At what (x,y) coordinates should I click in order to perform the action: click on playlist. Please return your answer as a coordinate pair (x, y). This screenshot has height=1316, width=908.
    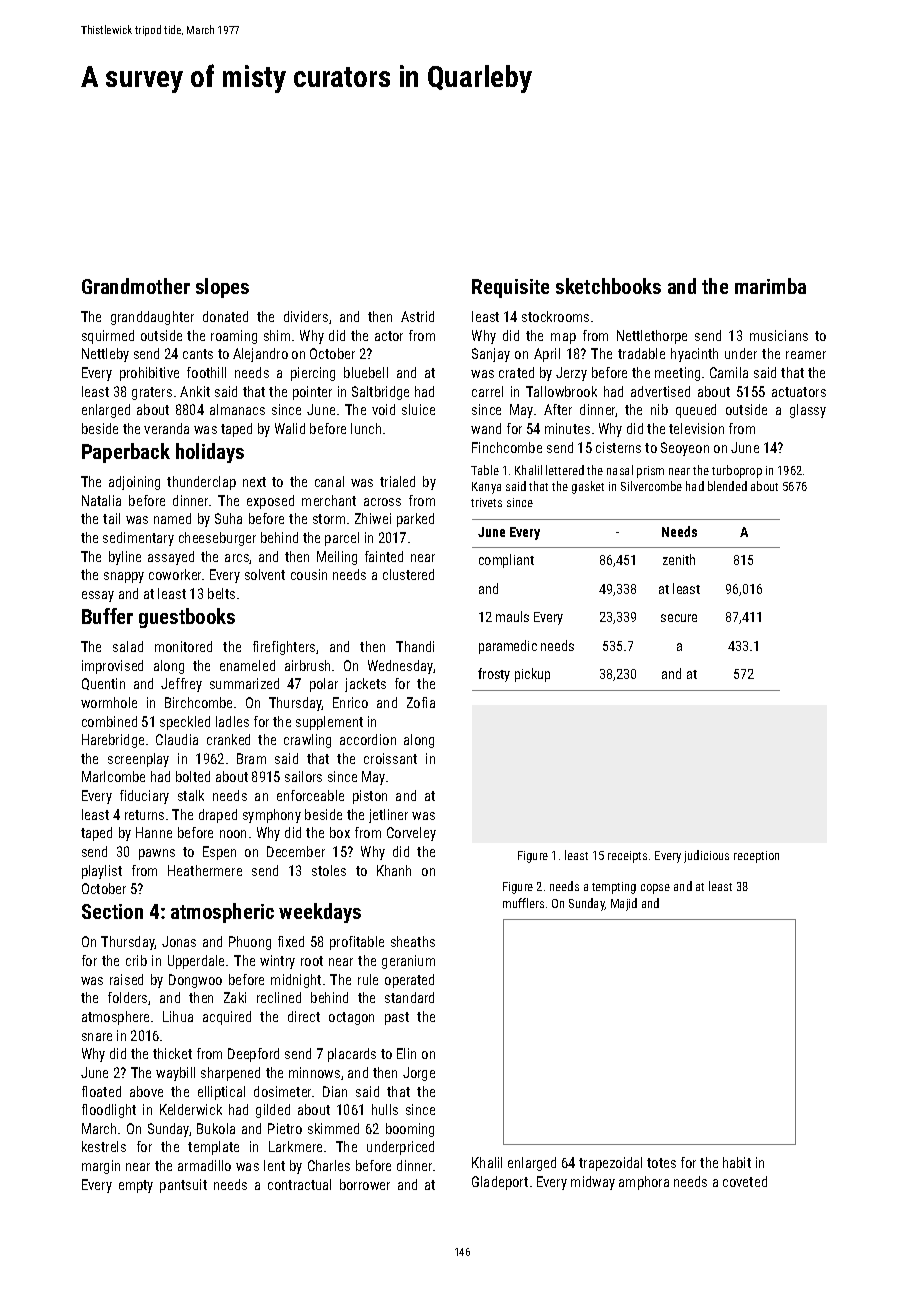
    Looking at the image, I should click on (102, 872).
